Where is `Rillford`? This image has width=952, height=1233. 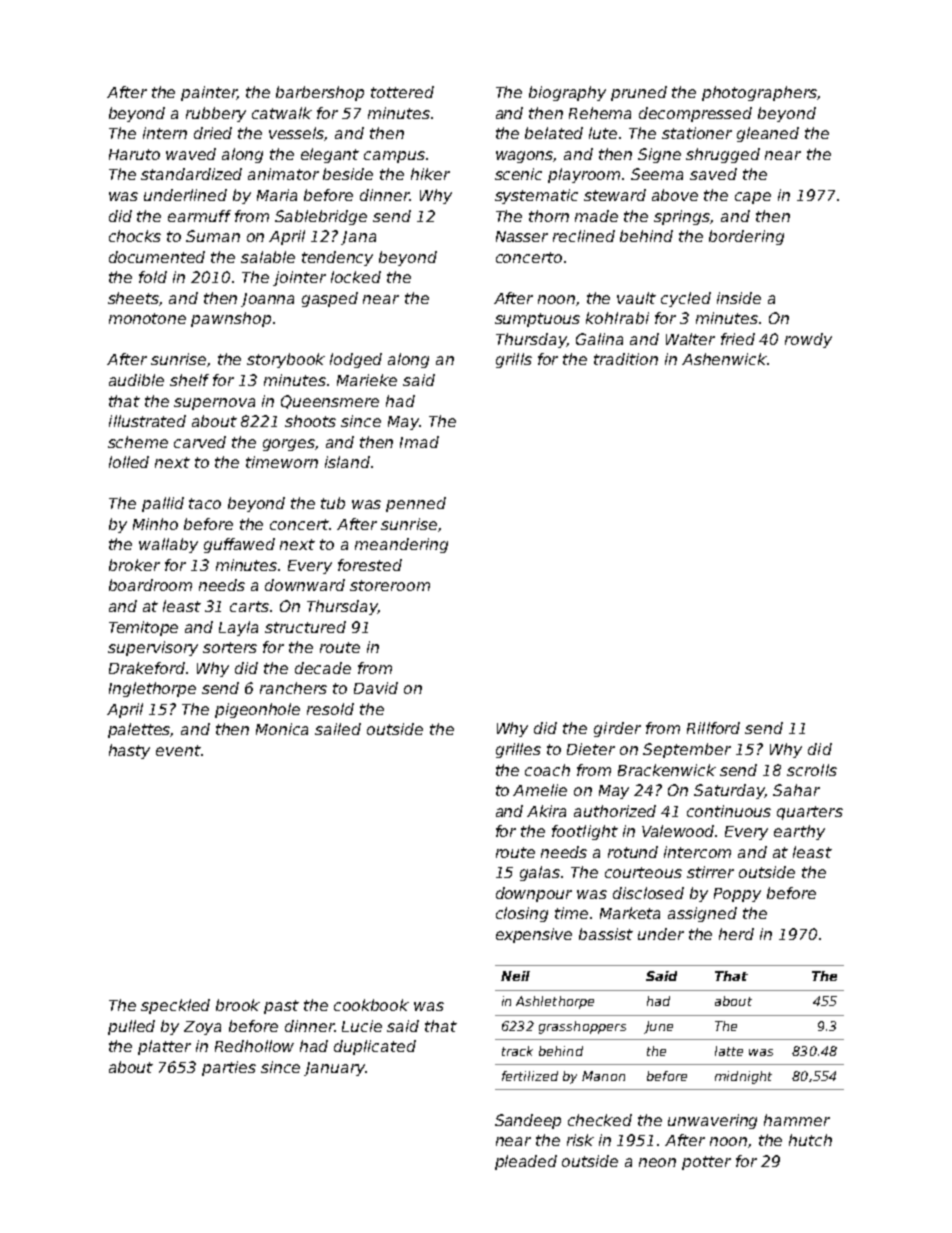
Rillford is located at coordinates (713, 728).
